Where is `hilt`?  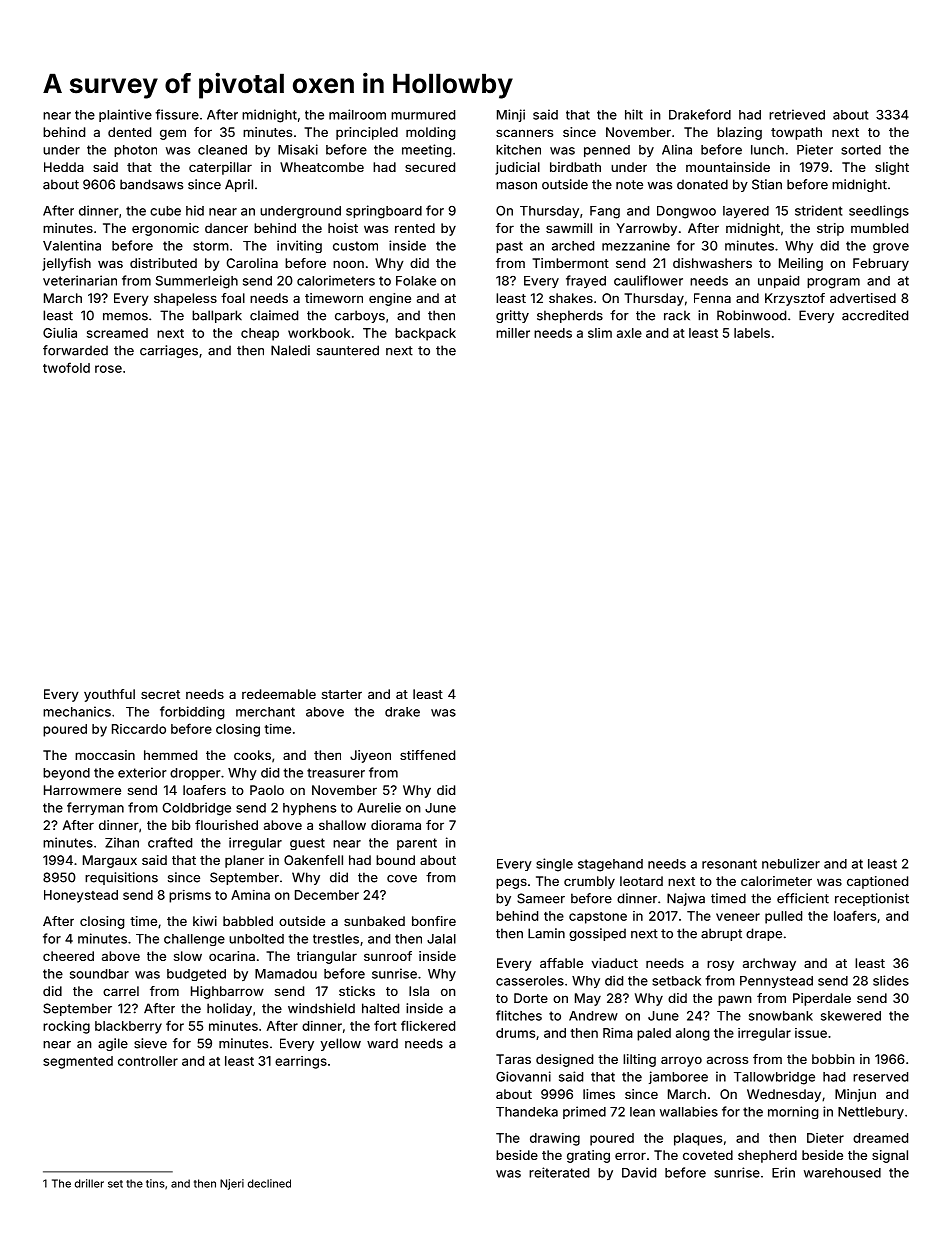
hilt is located at coordinates (634, 114).
